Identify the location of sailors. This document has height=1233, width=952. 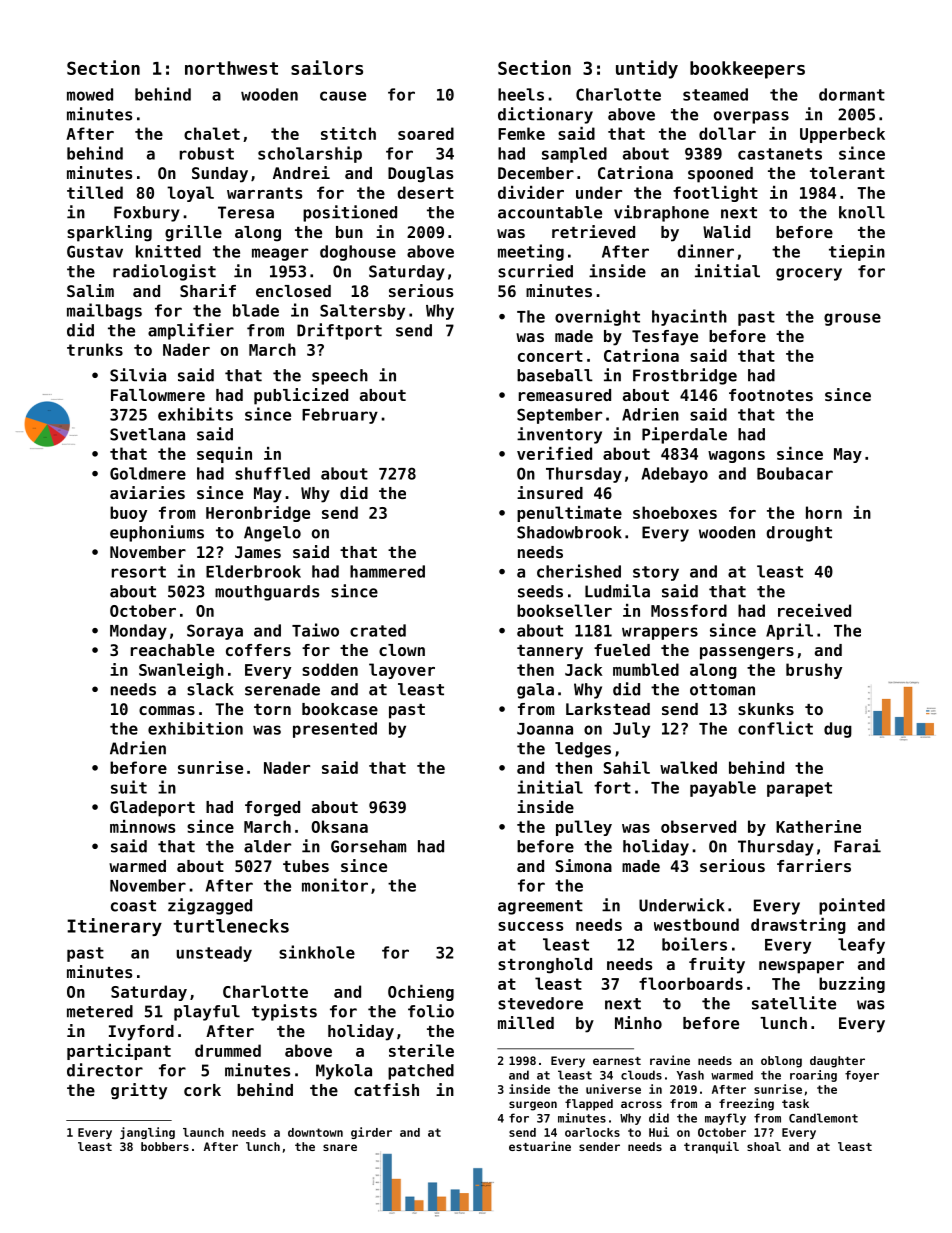
(327, 67).
